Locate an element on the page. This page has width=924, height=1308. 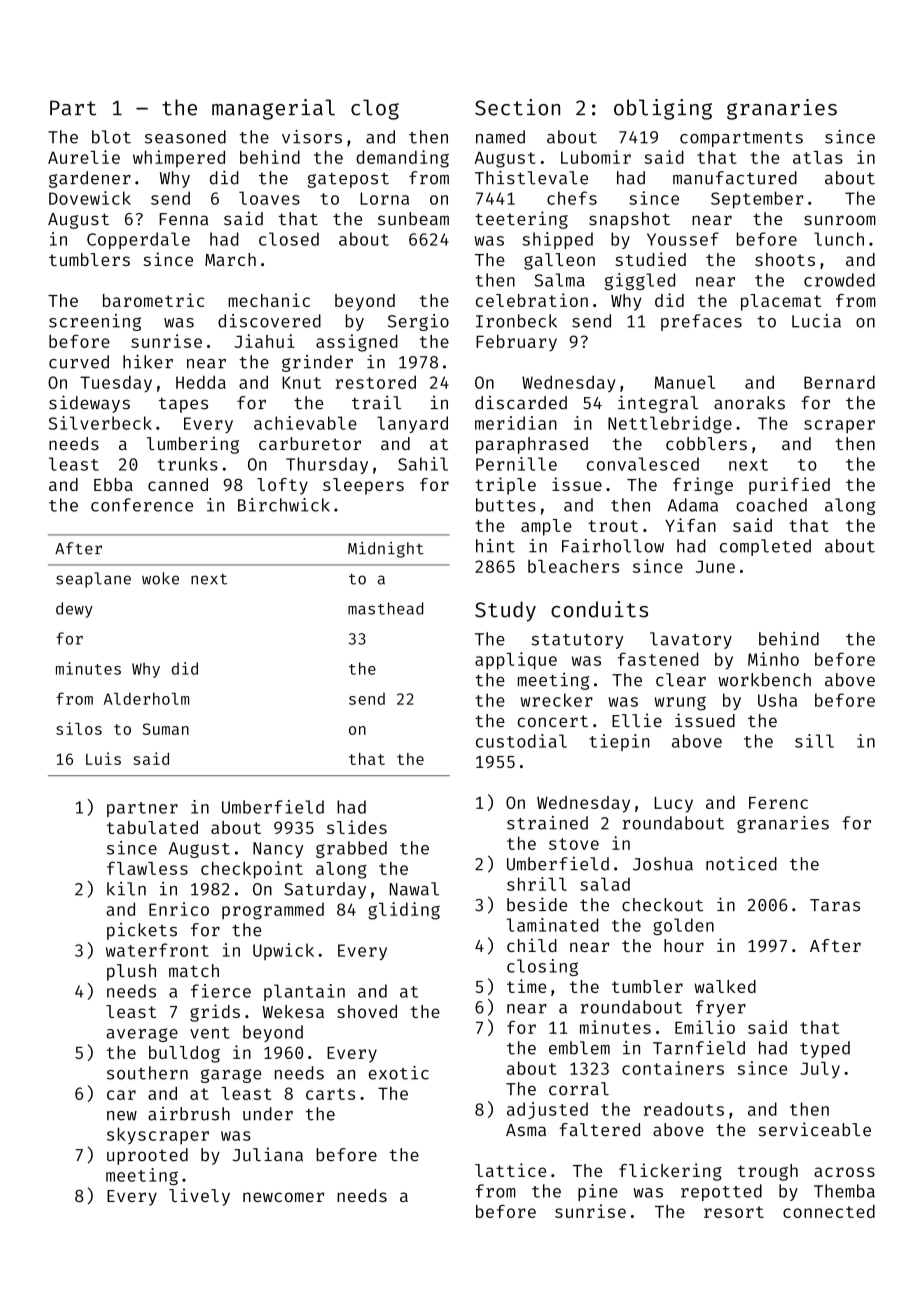
Upwick is located at coordinates (283, 951).
